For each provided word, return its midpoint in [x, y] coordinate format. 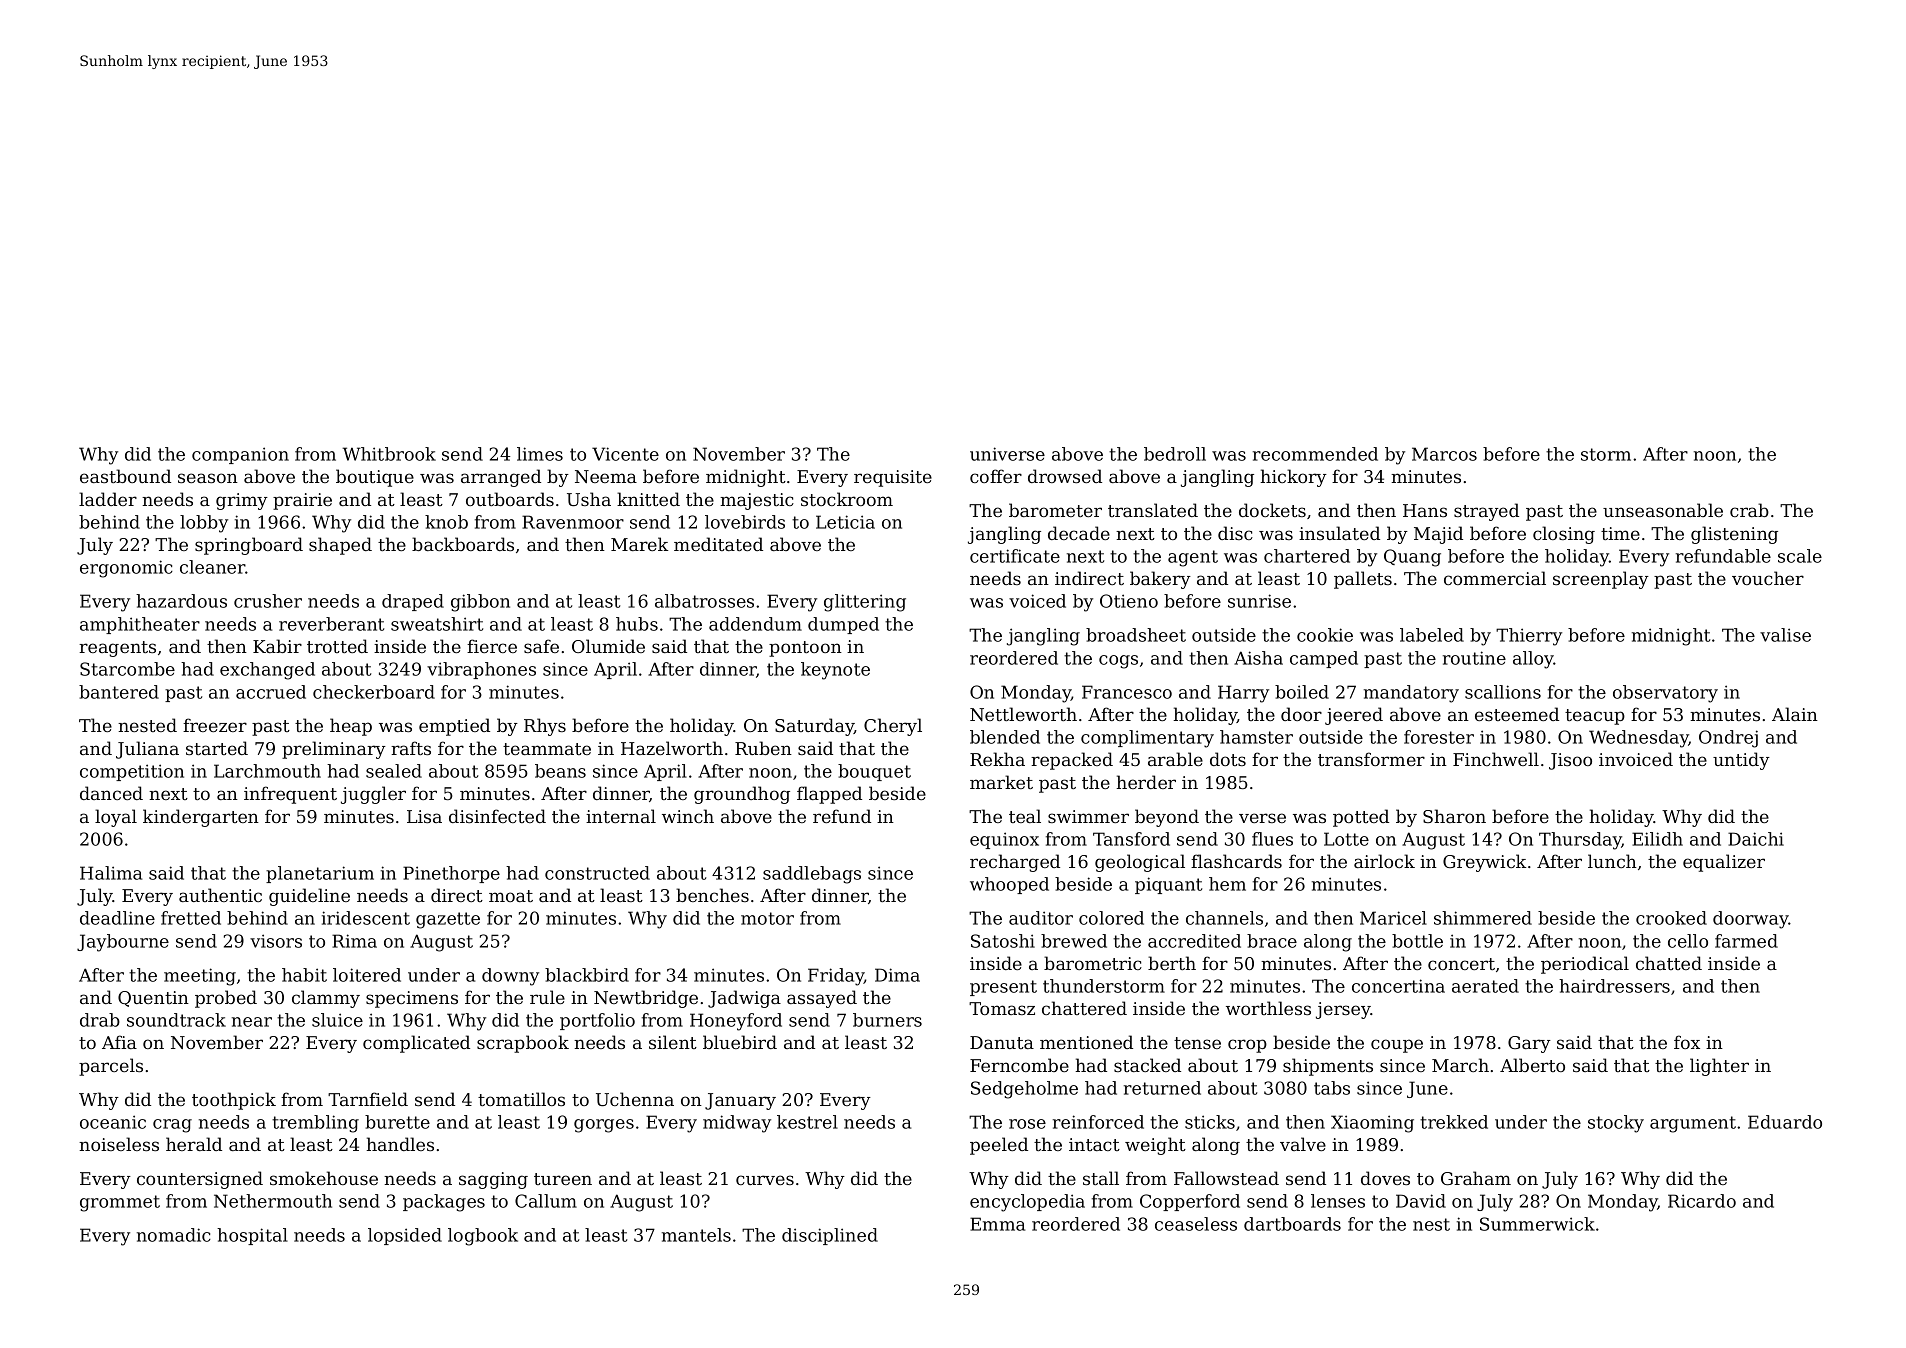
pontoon [805, 649]
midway [737, 1124]
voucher [1768, 578]
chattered [1084, 1008]
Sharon [1454, 816]
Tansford [1131, 839]
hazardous [181, 601]
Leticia [845, 522]
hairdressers [1614, 986]
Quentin [153, 999]
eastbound [125, 476]
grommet [120, 1203]
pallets [1363, 580]
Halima [111, 873]
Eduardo [1785, 1122]
